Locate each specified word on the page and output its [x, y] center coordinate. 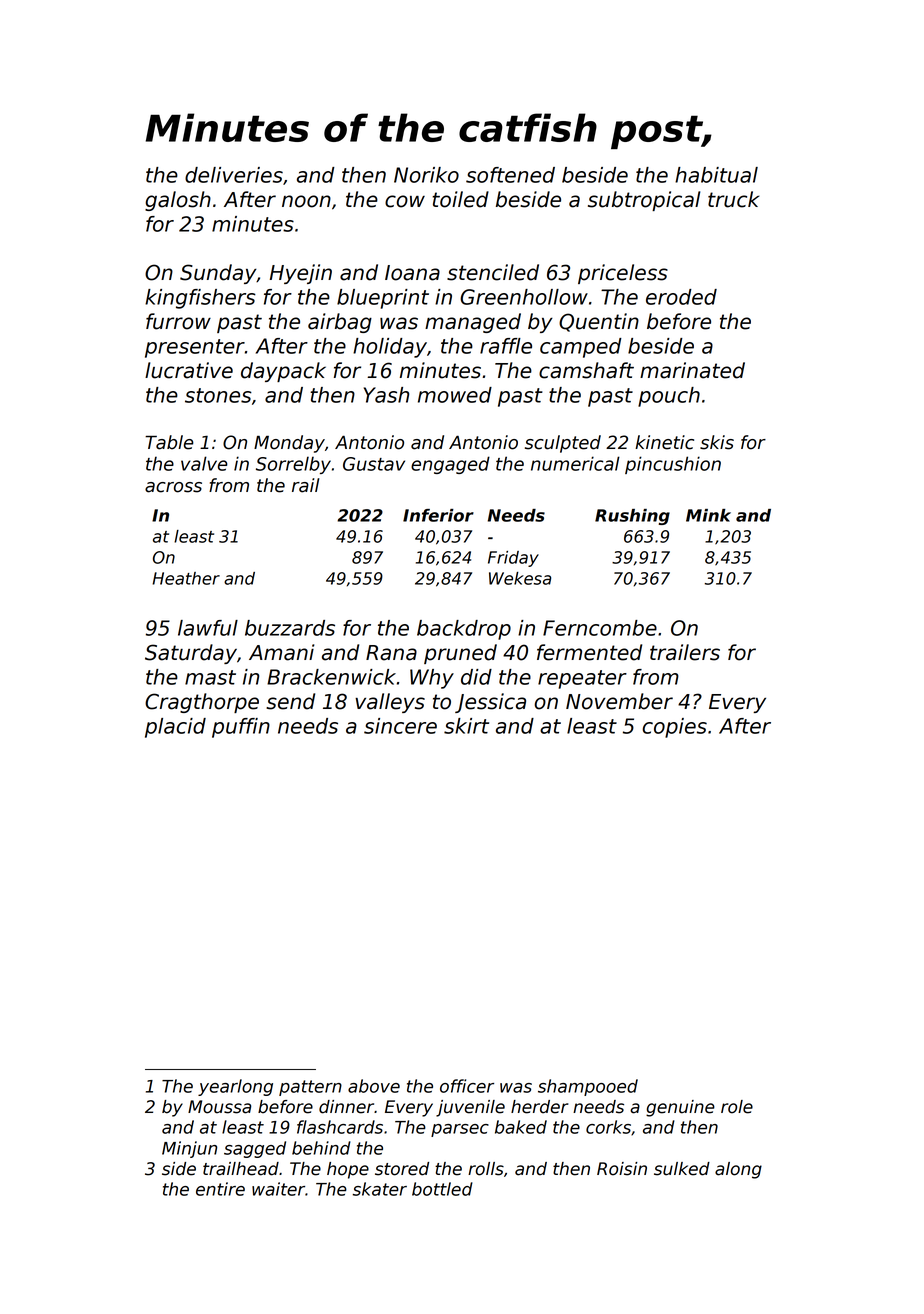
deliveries [234, 175]
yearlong [235, 1087]
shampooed [588, 1087]
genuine [680, 1108]
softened [510, 175]
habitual [716, 175]
